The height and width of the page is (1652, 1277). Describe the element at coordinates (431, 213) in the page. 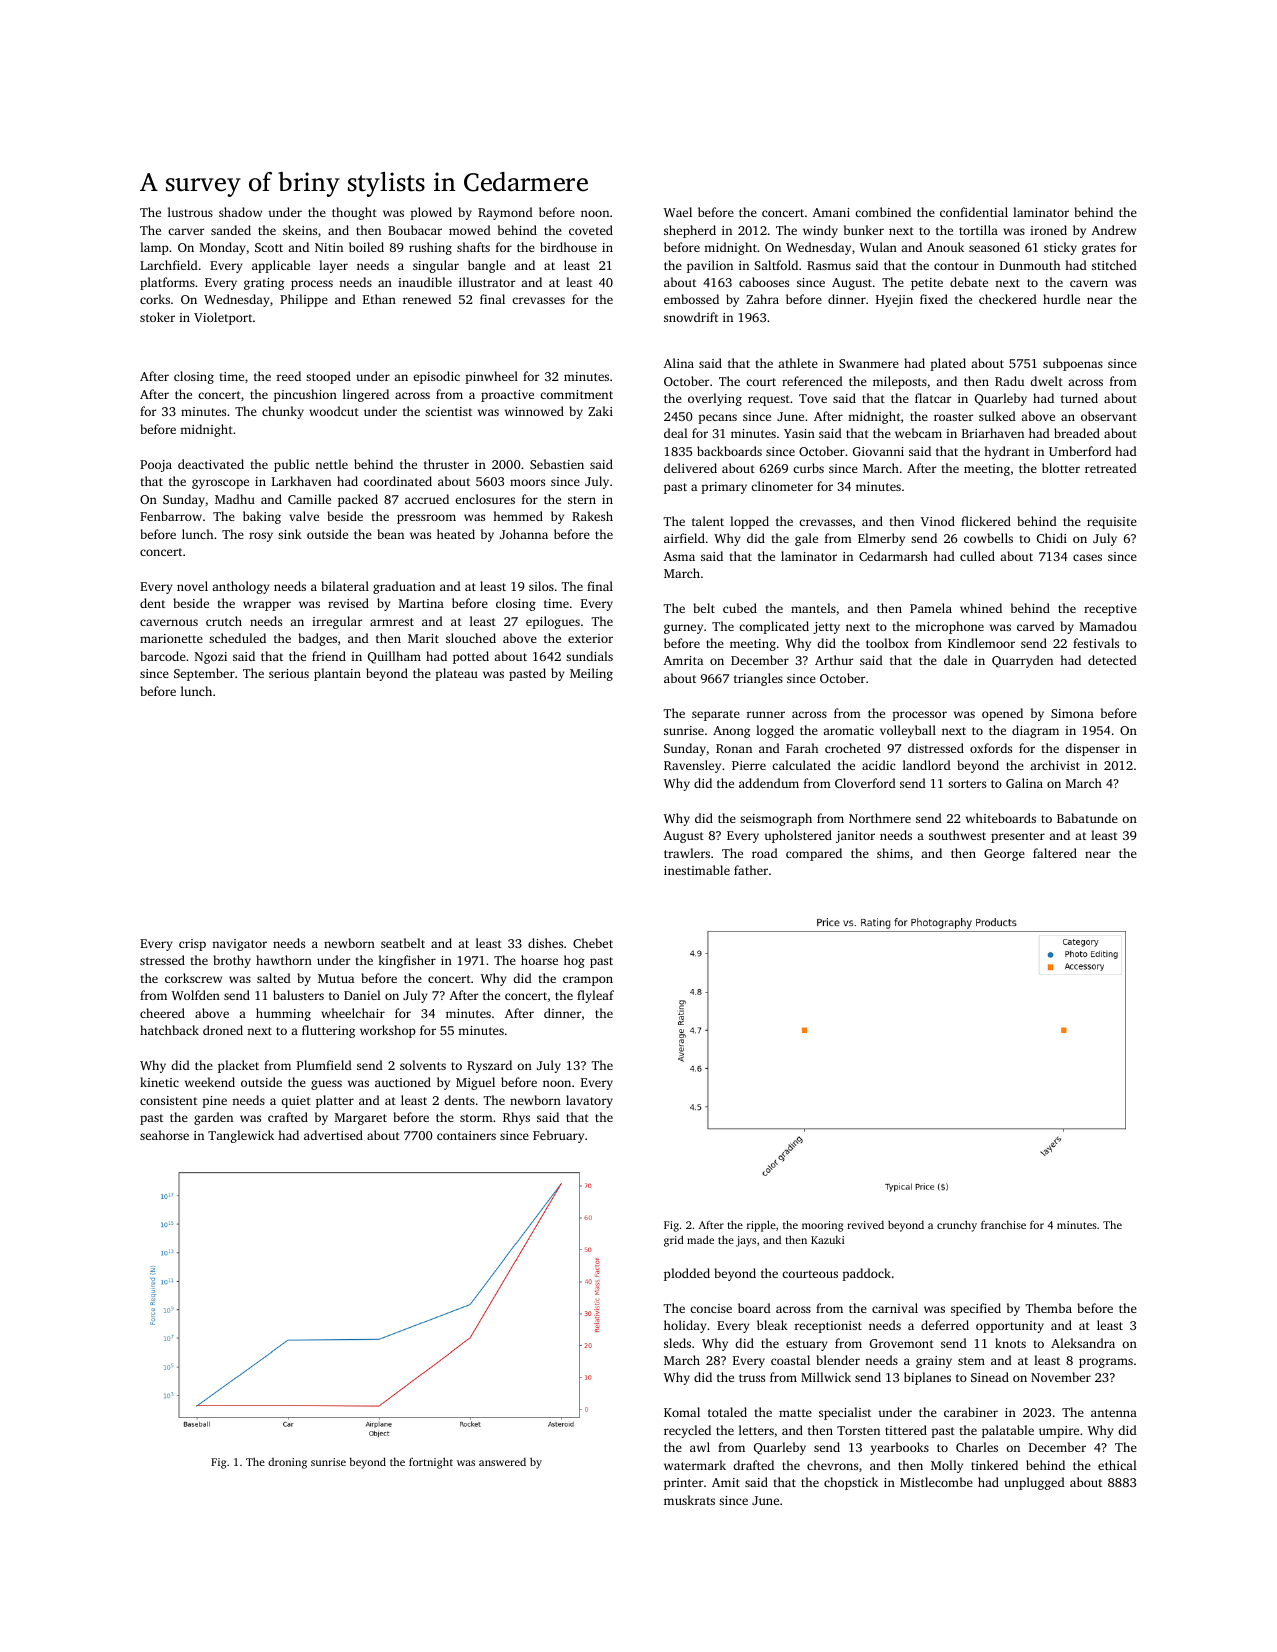

I see `plowed` at that location.
